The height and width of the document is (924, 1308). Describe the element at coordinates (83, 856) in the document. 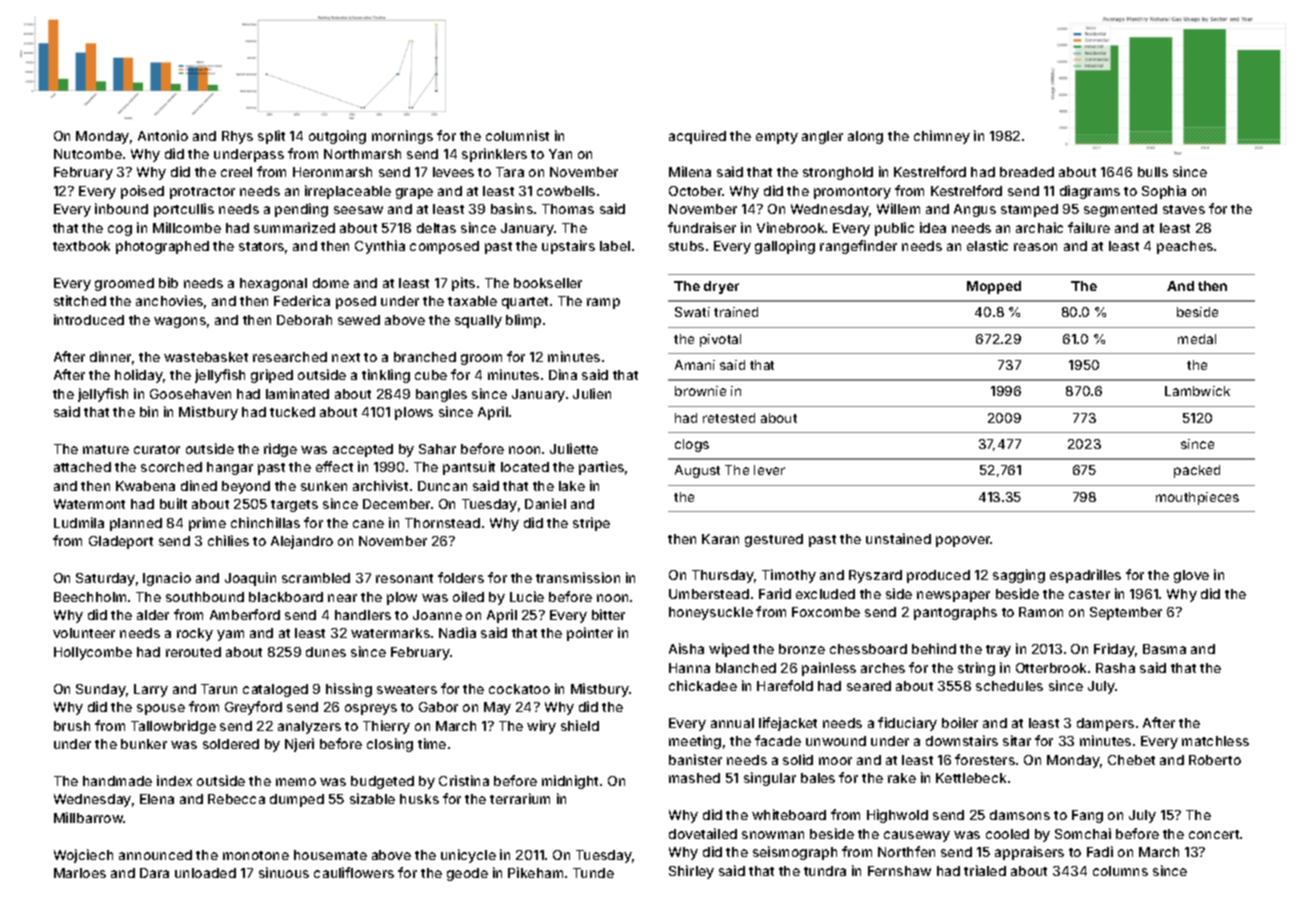

I see `Wojciech` at that location.
